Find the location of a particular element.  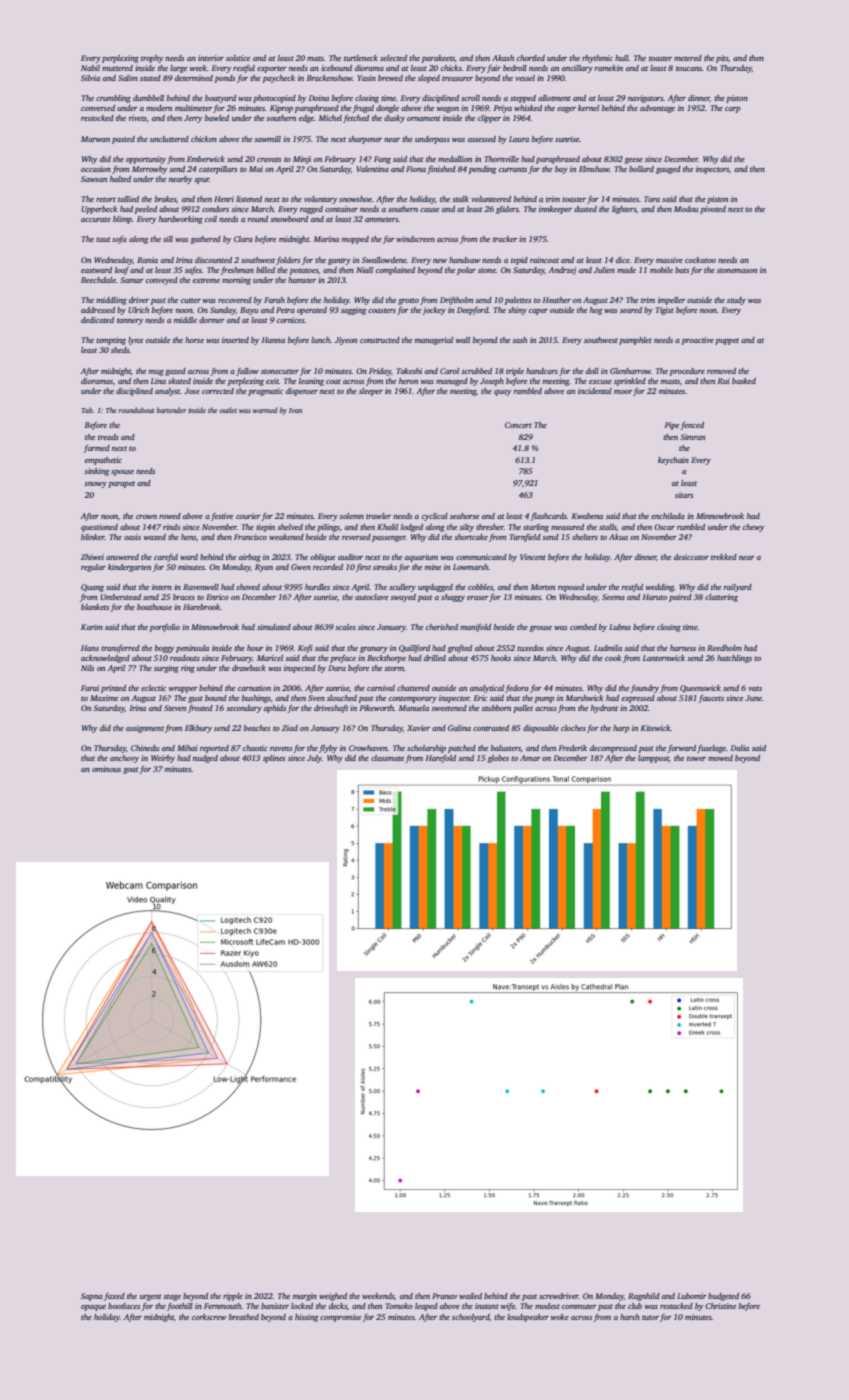

ripple is located at coordinates (233, 1297).
